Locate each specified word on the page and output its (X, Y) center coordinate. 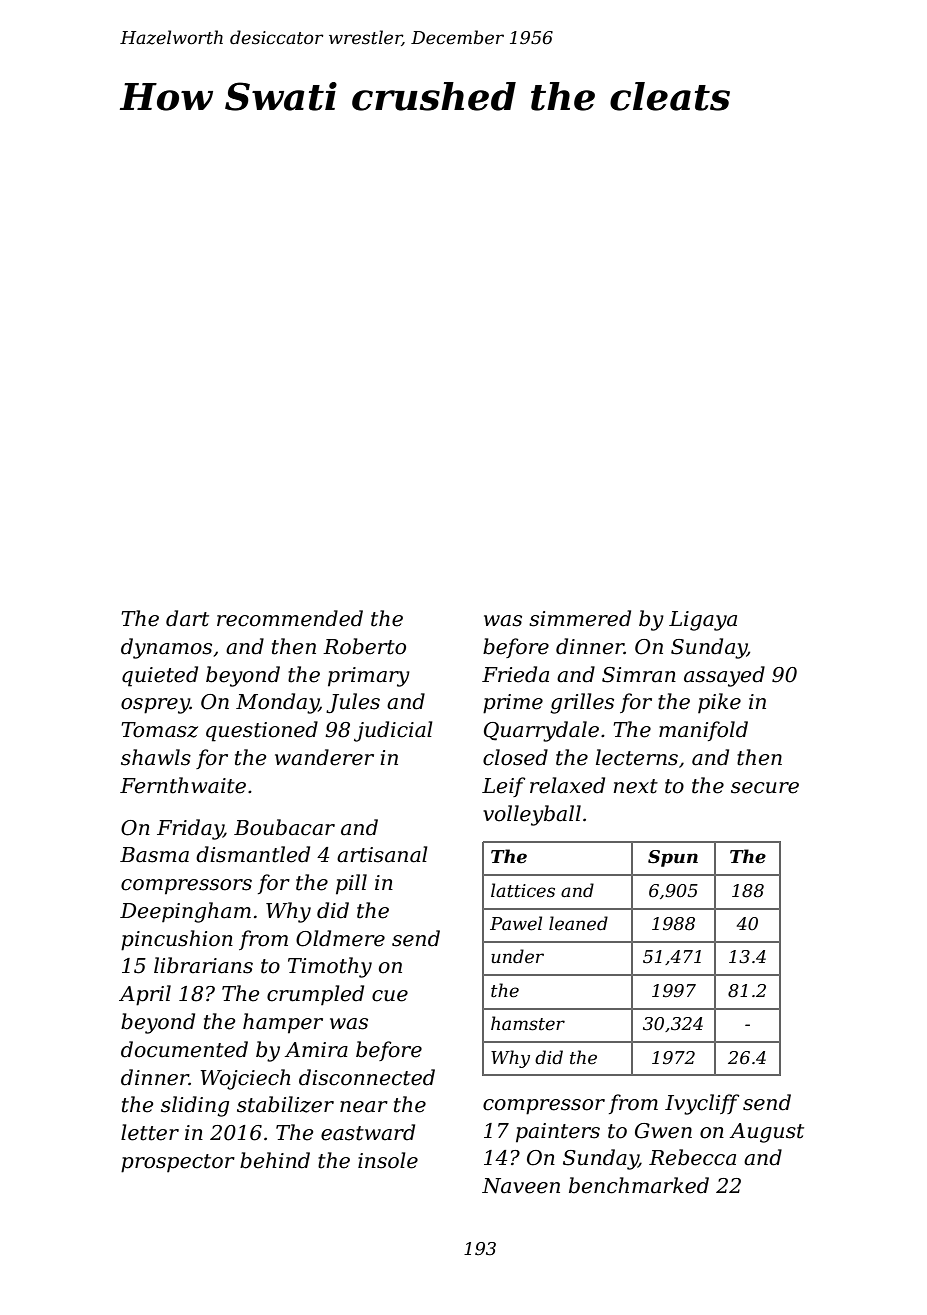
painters (558, 1133)
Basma (154, 855)
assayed (724, 676)
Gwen (663, 1131)
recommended (290, 618)
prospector (178, 1163)
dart (187, 618)
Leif (504, 787)
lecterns (637, 757)
